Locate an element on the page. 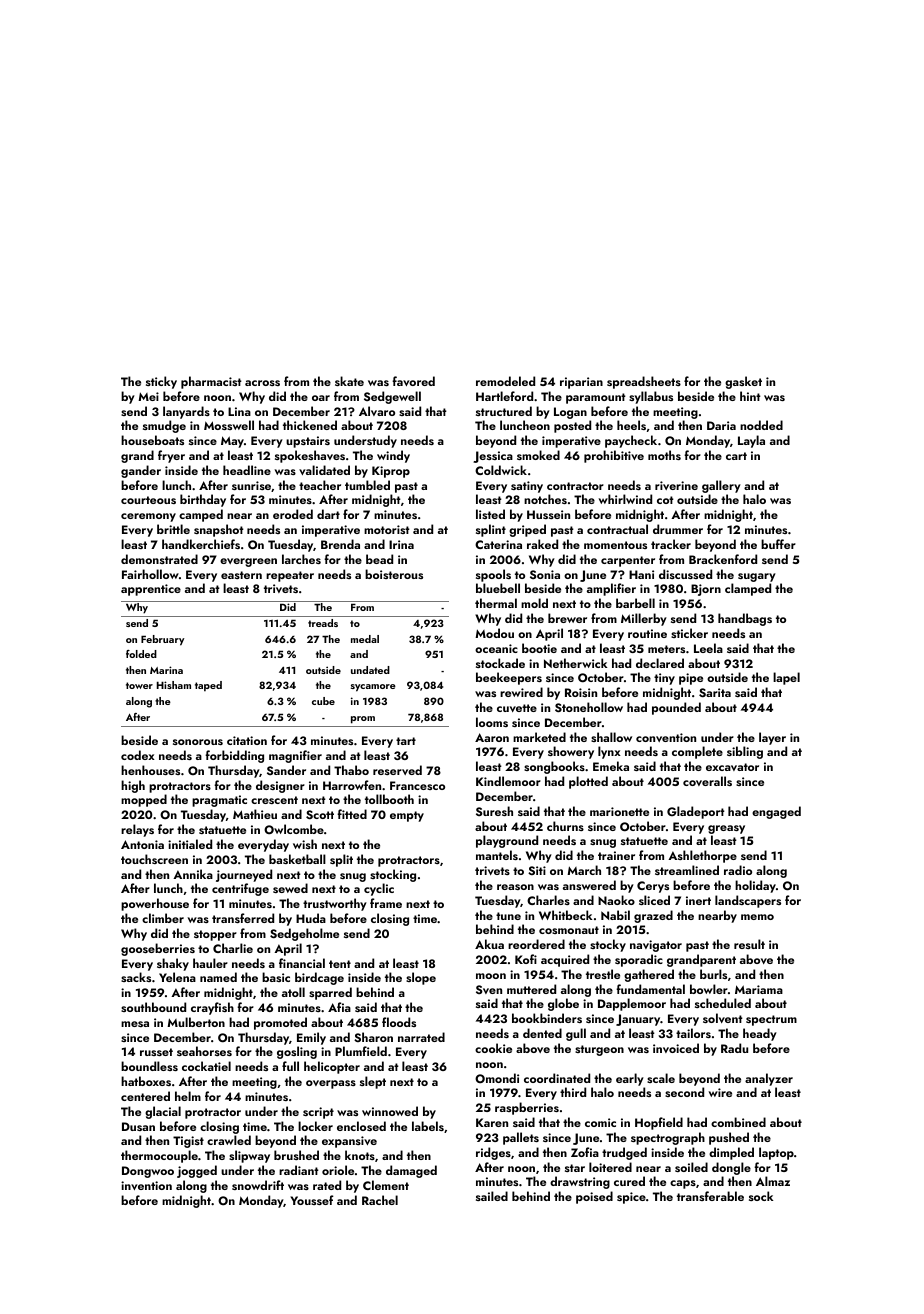  hatboxes is located at coordinates (146, 1081).
